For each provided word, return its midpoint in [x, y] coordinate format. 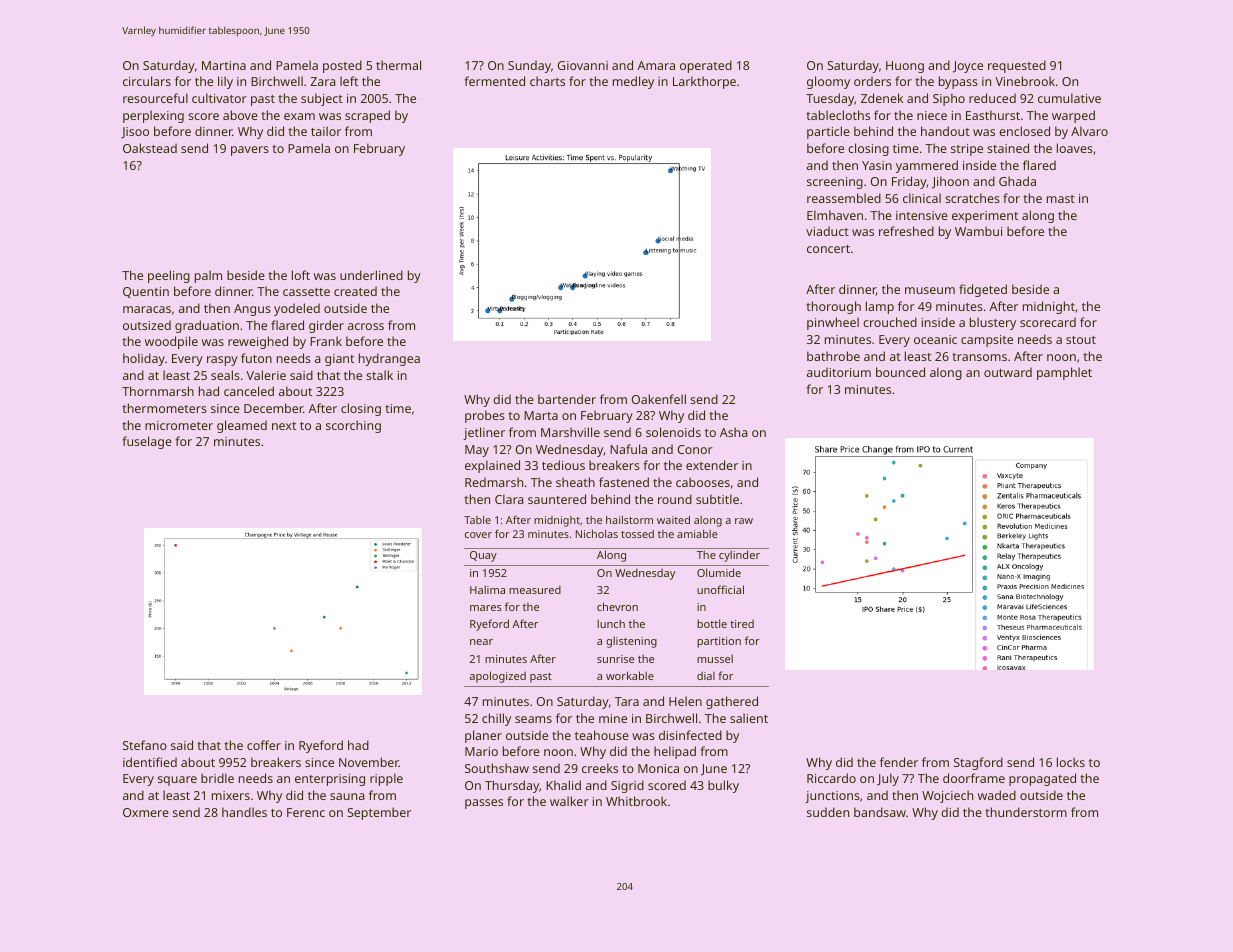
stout [1081, 340]
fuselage [147, 442]
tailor [326, 131]
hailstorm [629, 520]
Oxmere [146, 812]
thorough [833, 307]
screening [835, 183]
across [366, 326]
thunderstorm [1026, 812]
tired [742, 623]
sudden [828, 812]
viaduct [827, 231]
